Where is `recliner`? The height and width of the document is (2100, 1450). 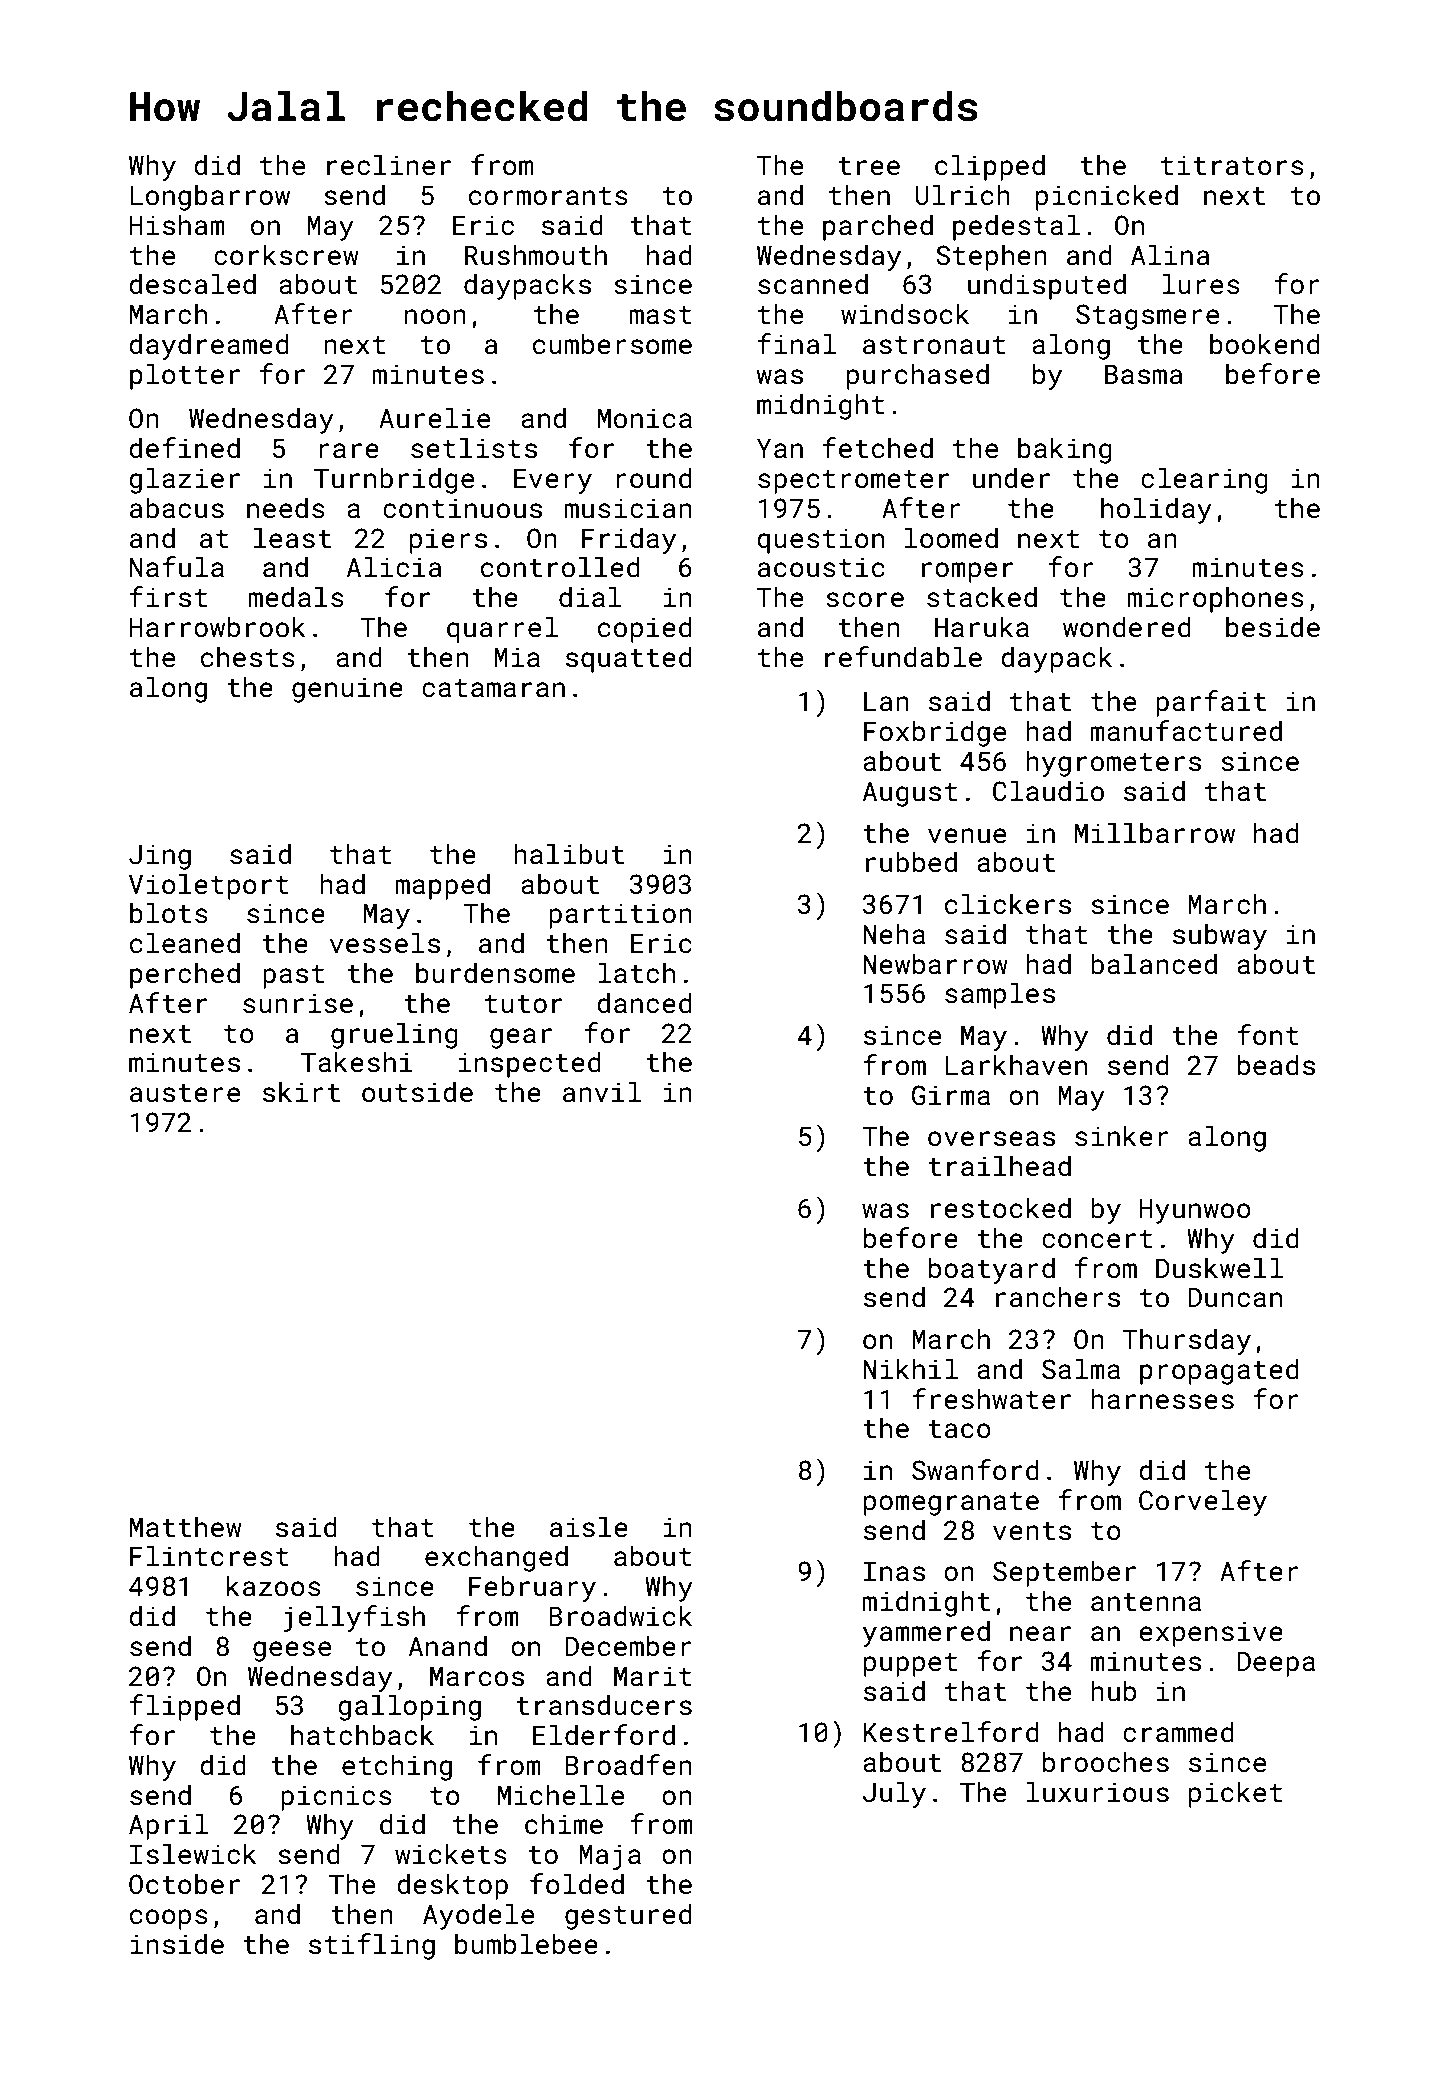
recliner is located at coordinates (389, 165).
